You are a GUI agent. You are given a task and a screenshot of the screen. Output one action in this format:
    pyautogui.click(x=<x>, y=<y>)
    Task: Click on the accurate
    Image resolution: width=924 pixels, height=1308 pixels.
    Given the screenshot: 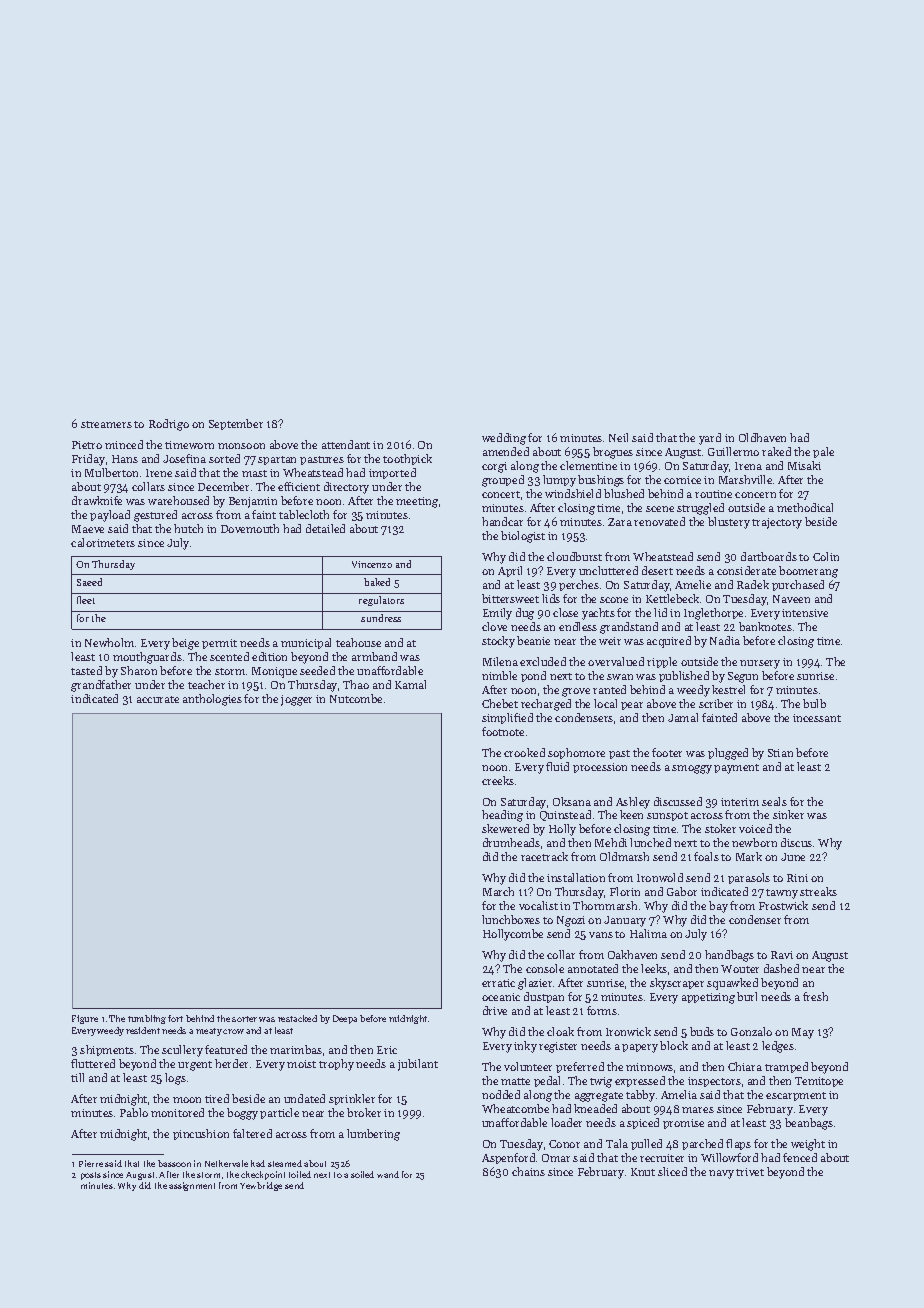 What is the action you would take?
    pyautogui.click(x=158, y=699)
